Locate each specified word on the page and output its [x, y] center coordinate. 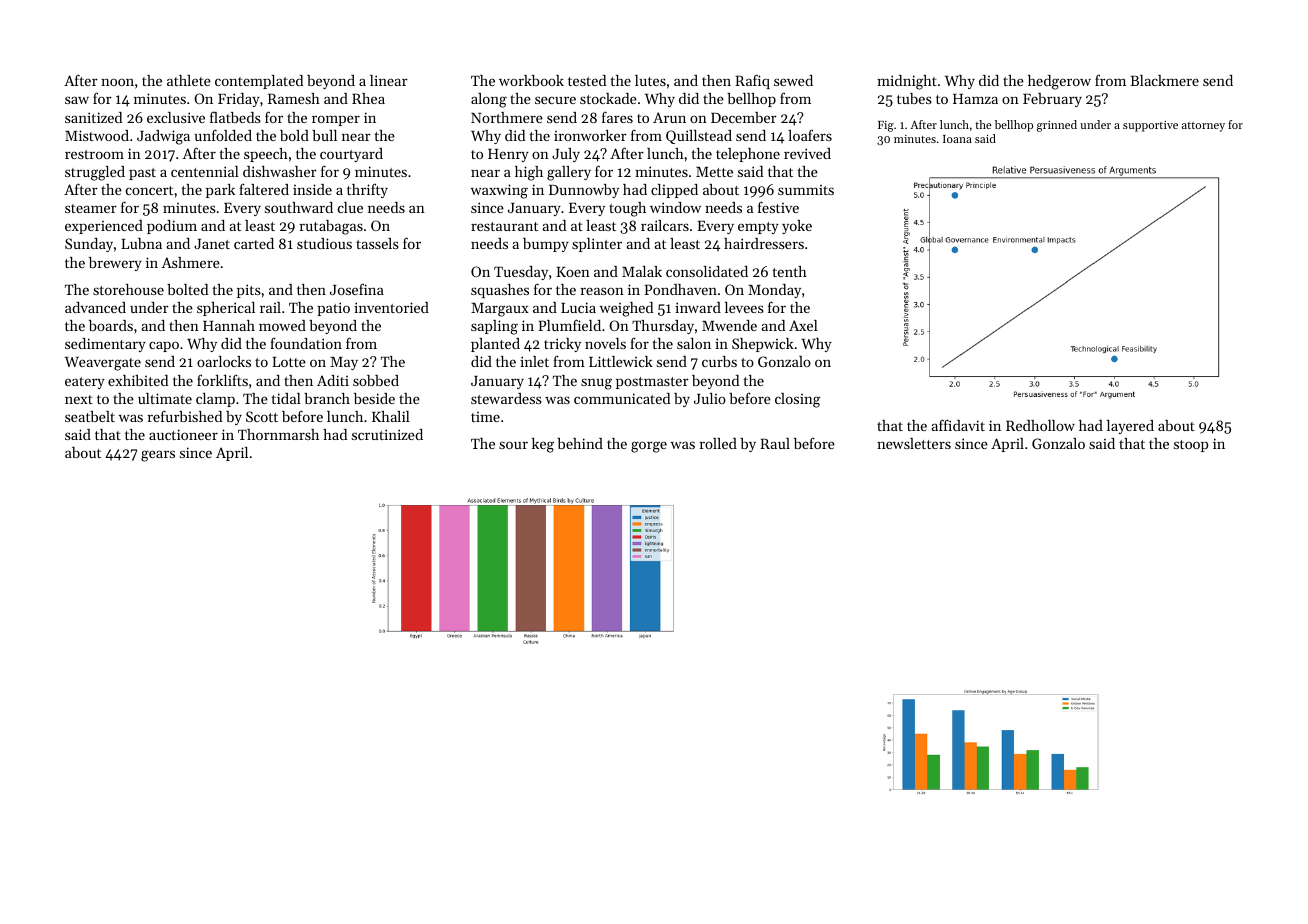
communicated [622, 398]
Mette [714, 172]
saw [77, 100]
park [220, 191]
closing [797, 400]
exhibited [138, 380]
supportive [1150, 126]
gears [158, 456]
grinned [1057, 126]
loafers [810, 135]
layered [1130, 427]
